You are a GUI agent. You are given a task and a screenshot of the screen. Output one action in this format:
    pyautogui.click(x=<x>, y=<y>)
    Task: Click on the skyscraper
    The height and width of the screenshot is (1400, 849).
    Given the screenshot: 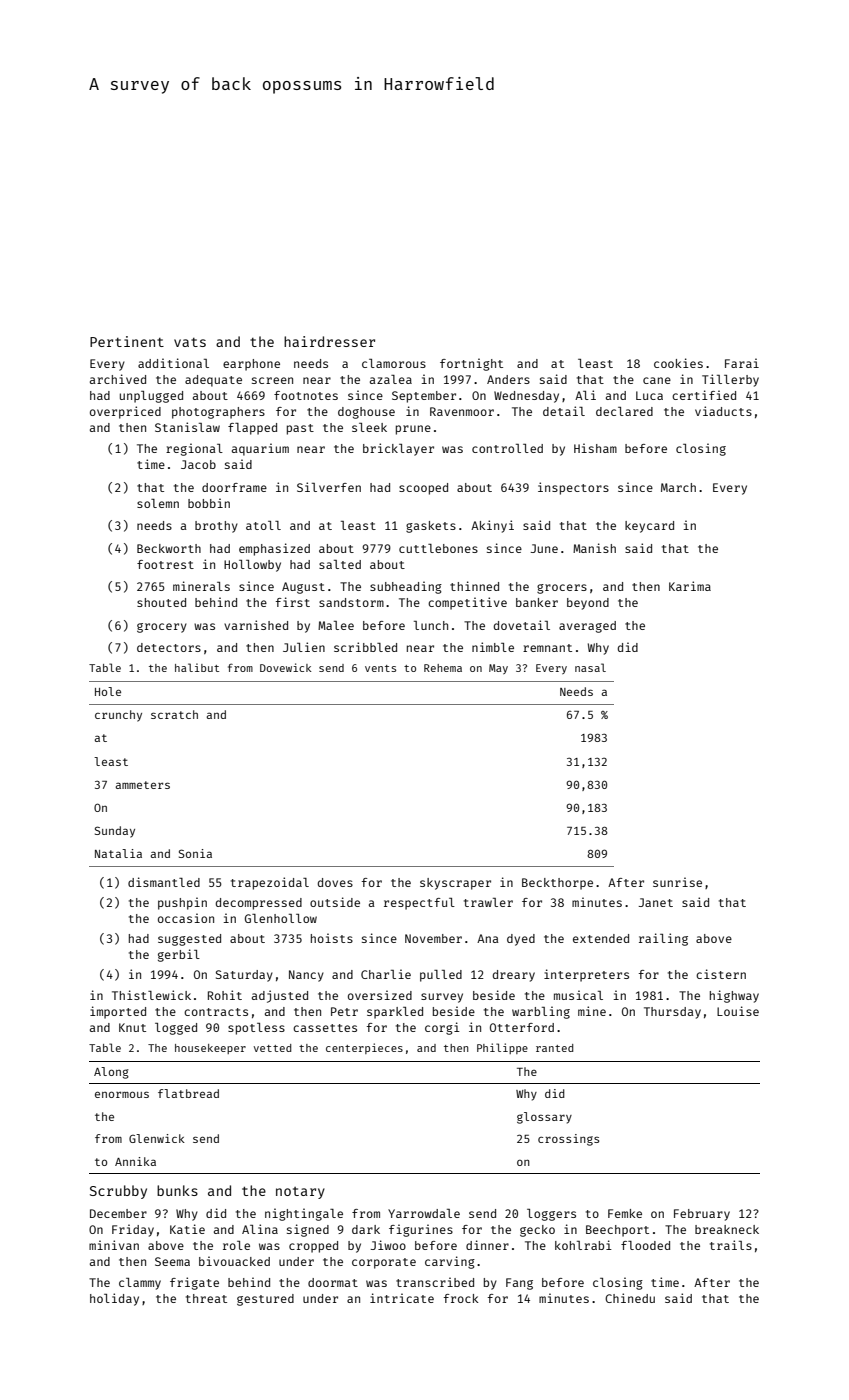 What is the action you would take?
    pyautogui.click(x=455, y=884)
